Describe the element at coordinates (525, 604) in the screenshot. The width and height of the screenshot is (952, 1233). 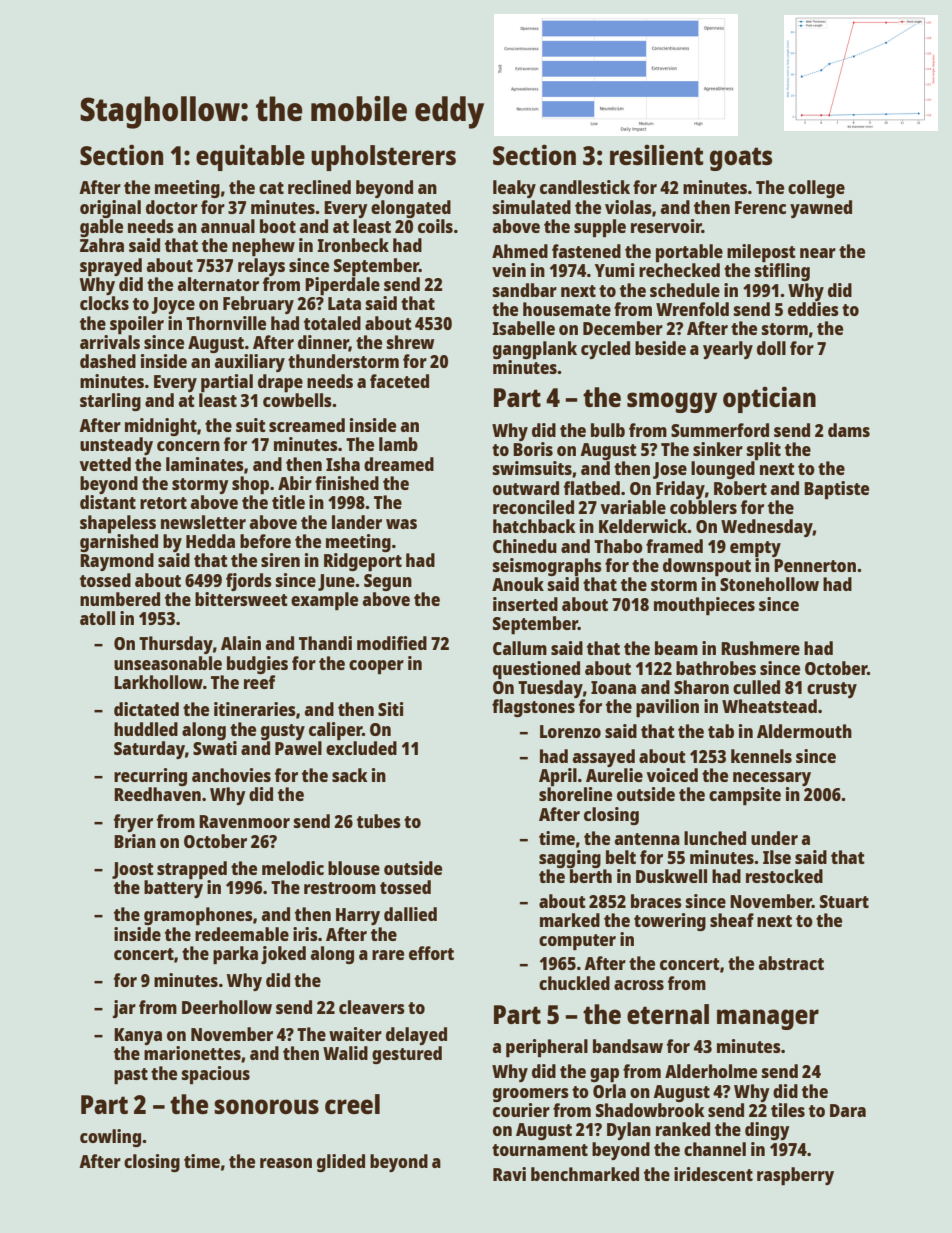
I see `inserted` at that location.
